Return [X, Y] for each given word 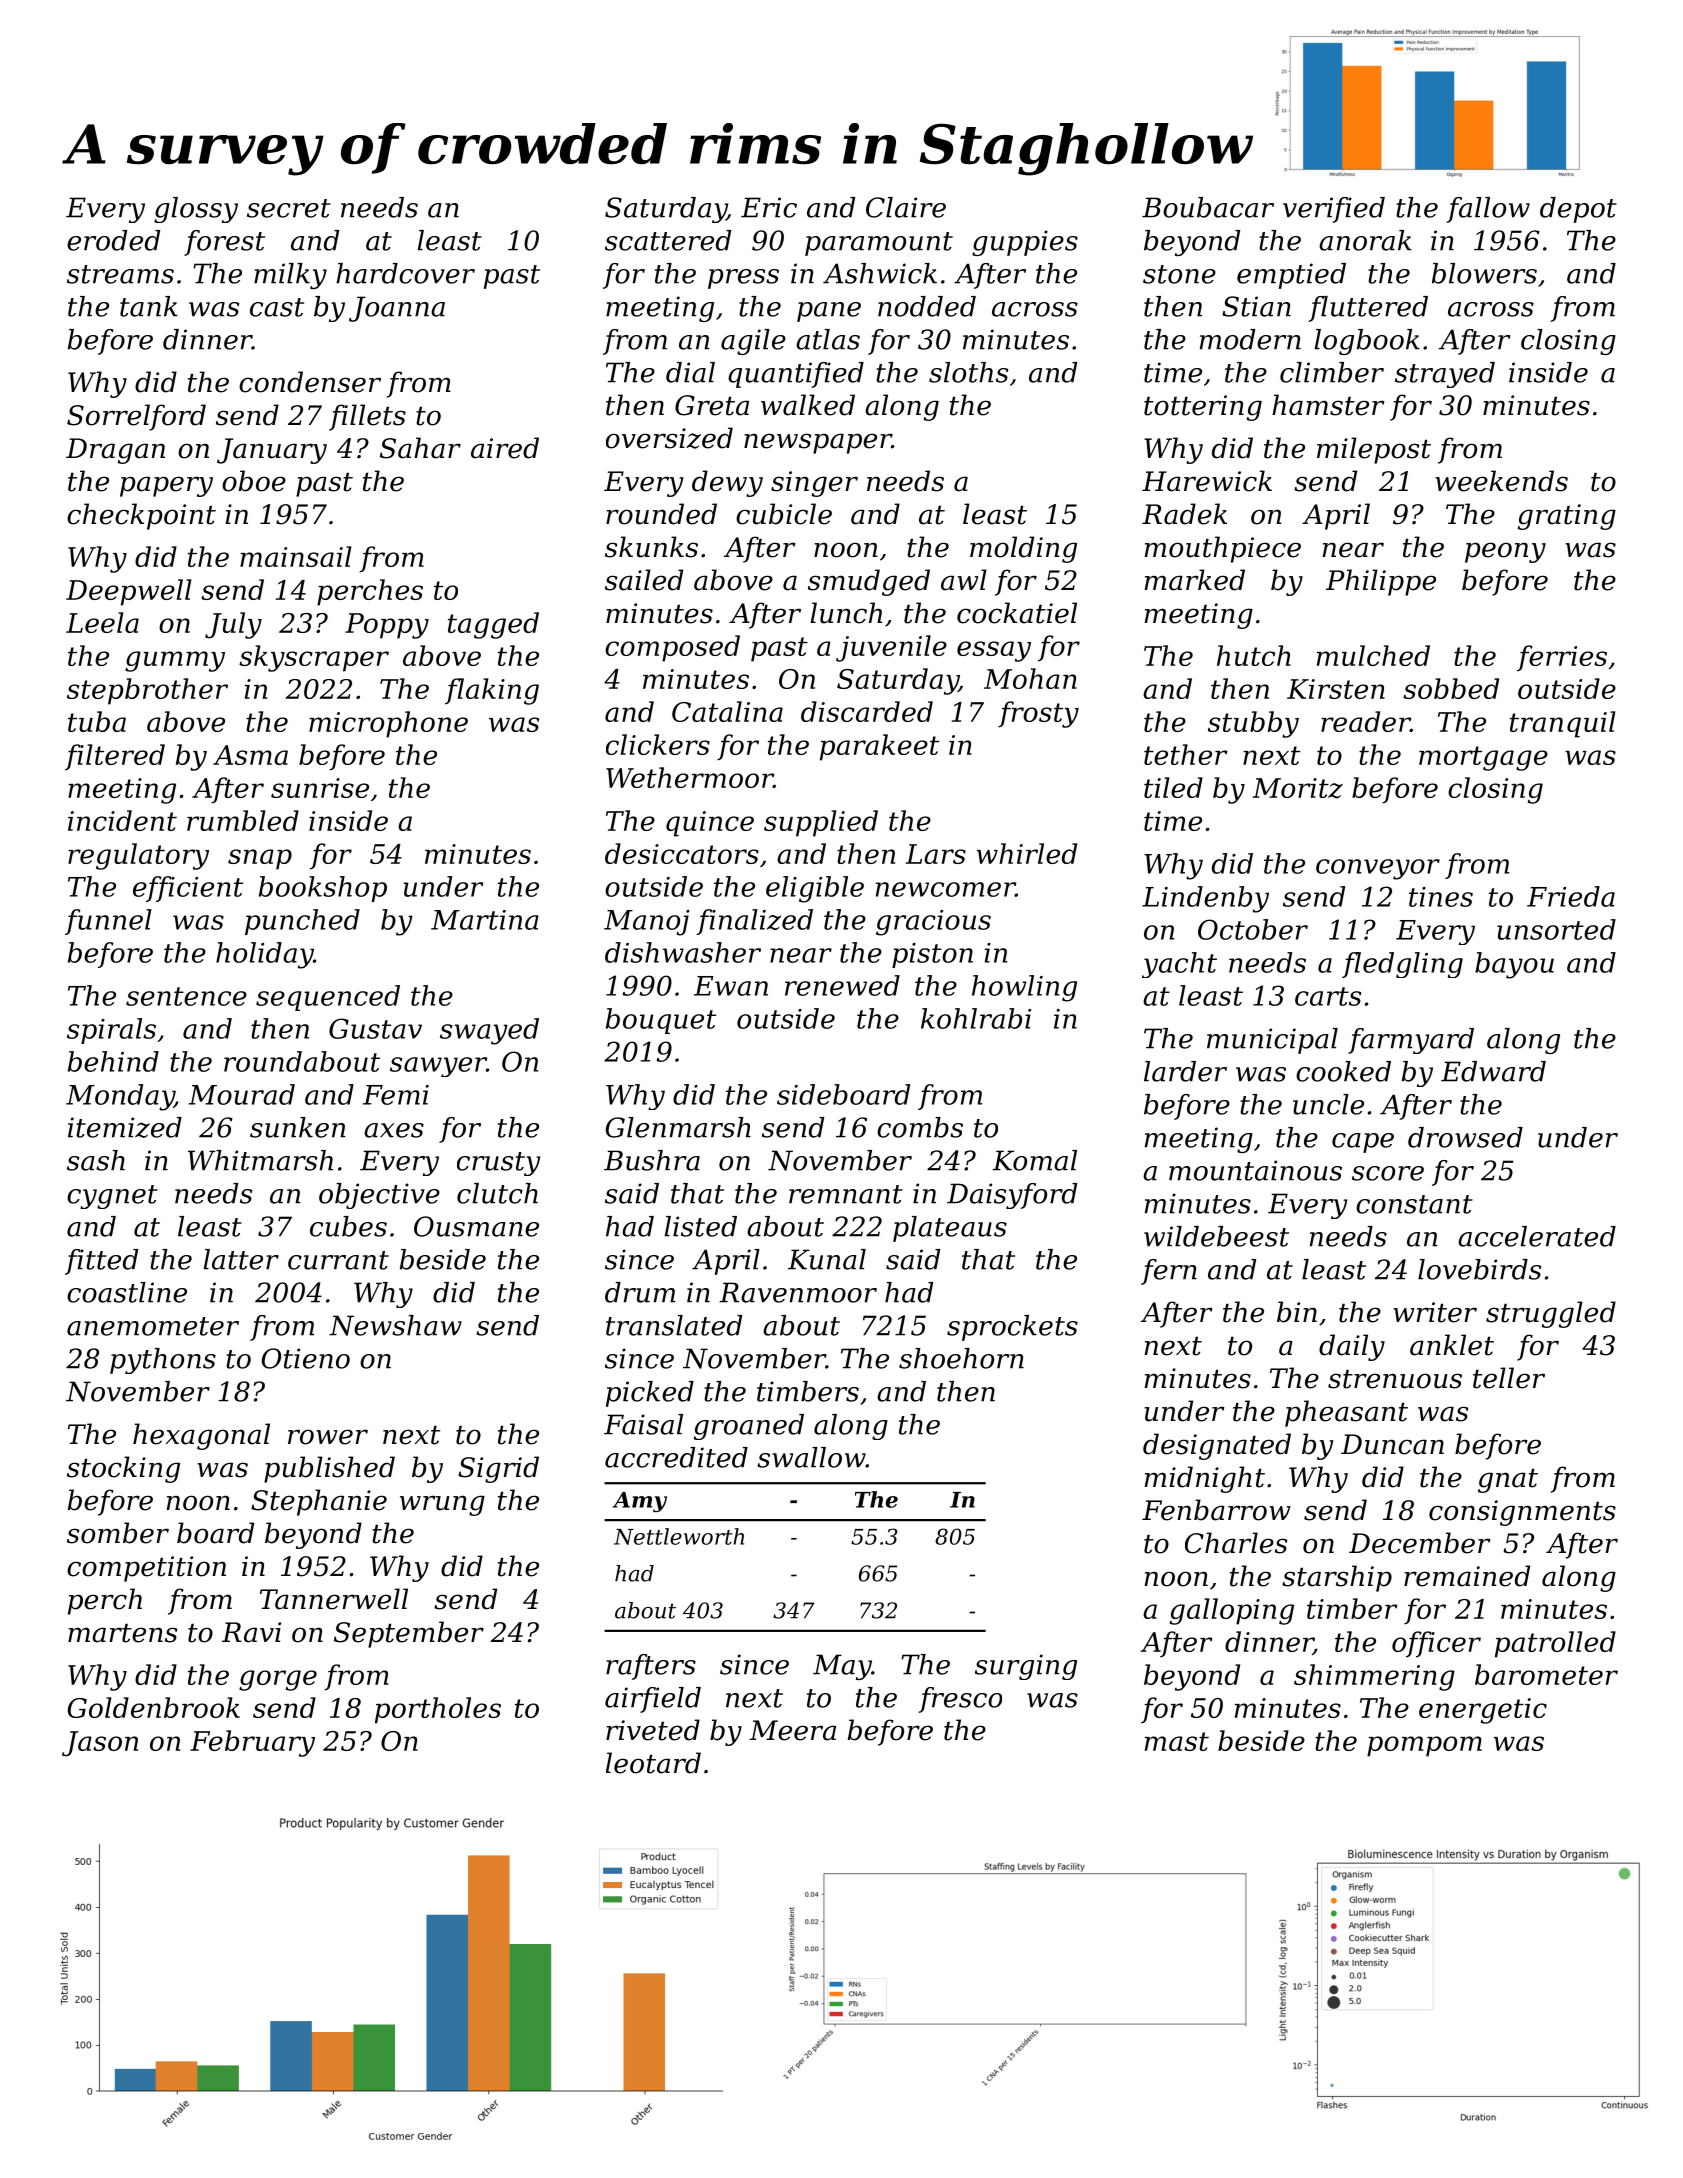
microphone [388, 724]
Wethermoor [689, 777]
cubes [348, 1226]
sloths [969, 372]
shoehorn [961, 1358]
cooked [1343, 1071]
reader [1365, 721]
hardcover [405, 273]
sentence [186, 996]
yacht [1179, 965]
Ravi [251, 1632]
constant [1414, 1204]
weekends [1501, 481]
